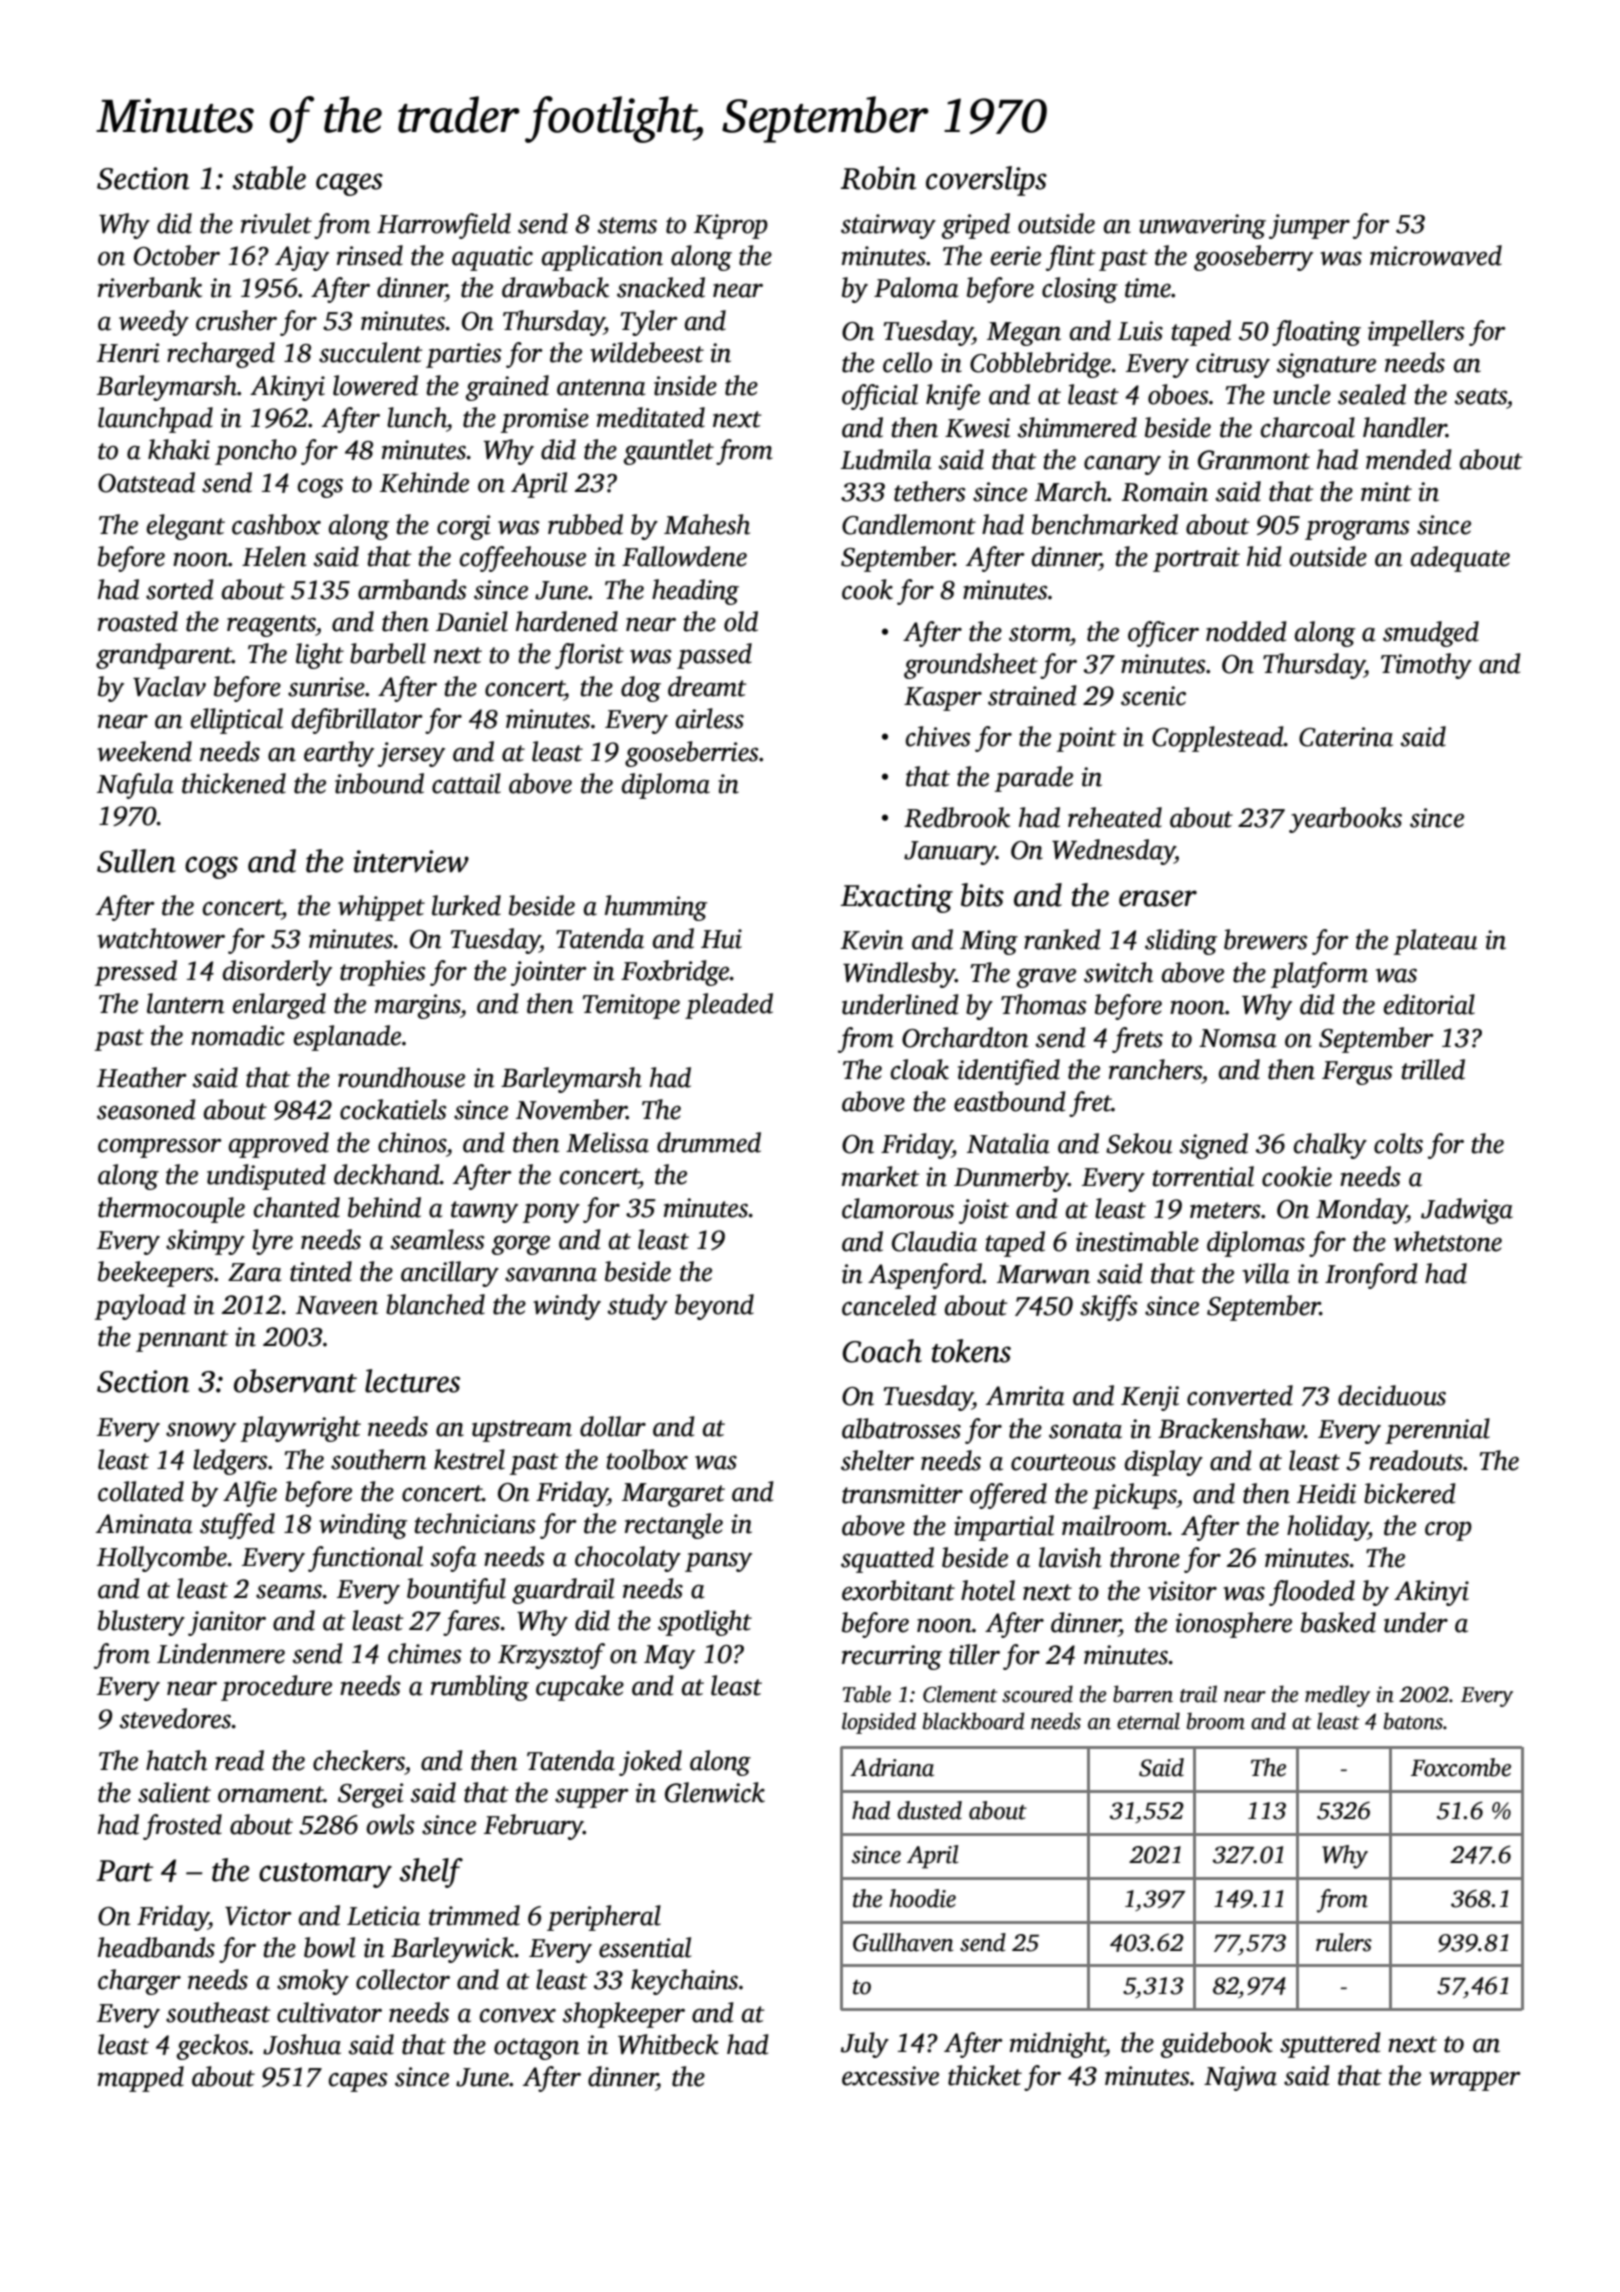  What do you see at coordinates (890, 2076) in the screenshot?
I see `excessive` at bounding box center [890, 2076].
